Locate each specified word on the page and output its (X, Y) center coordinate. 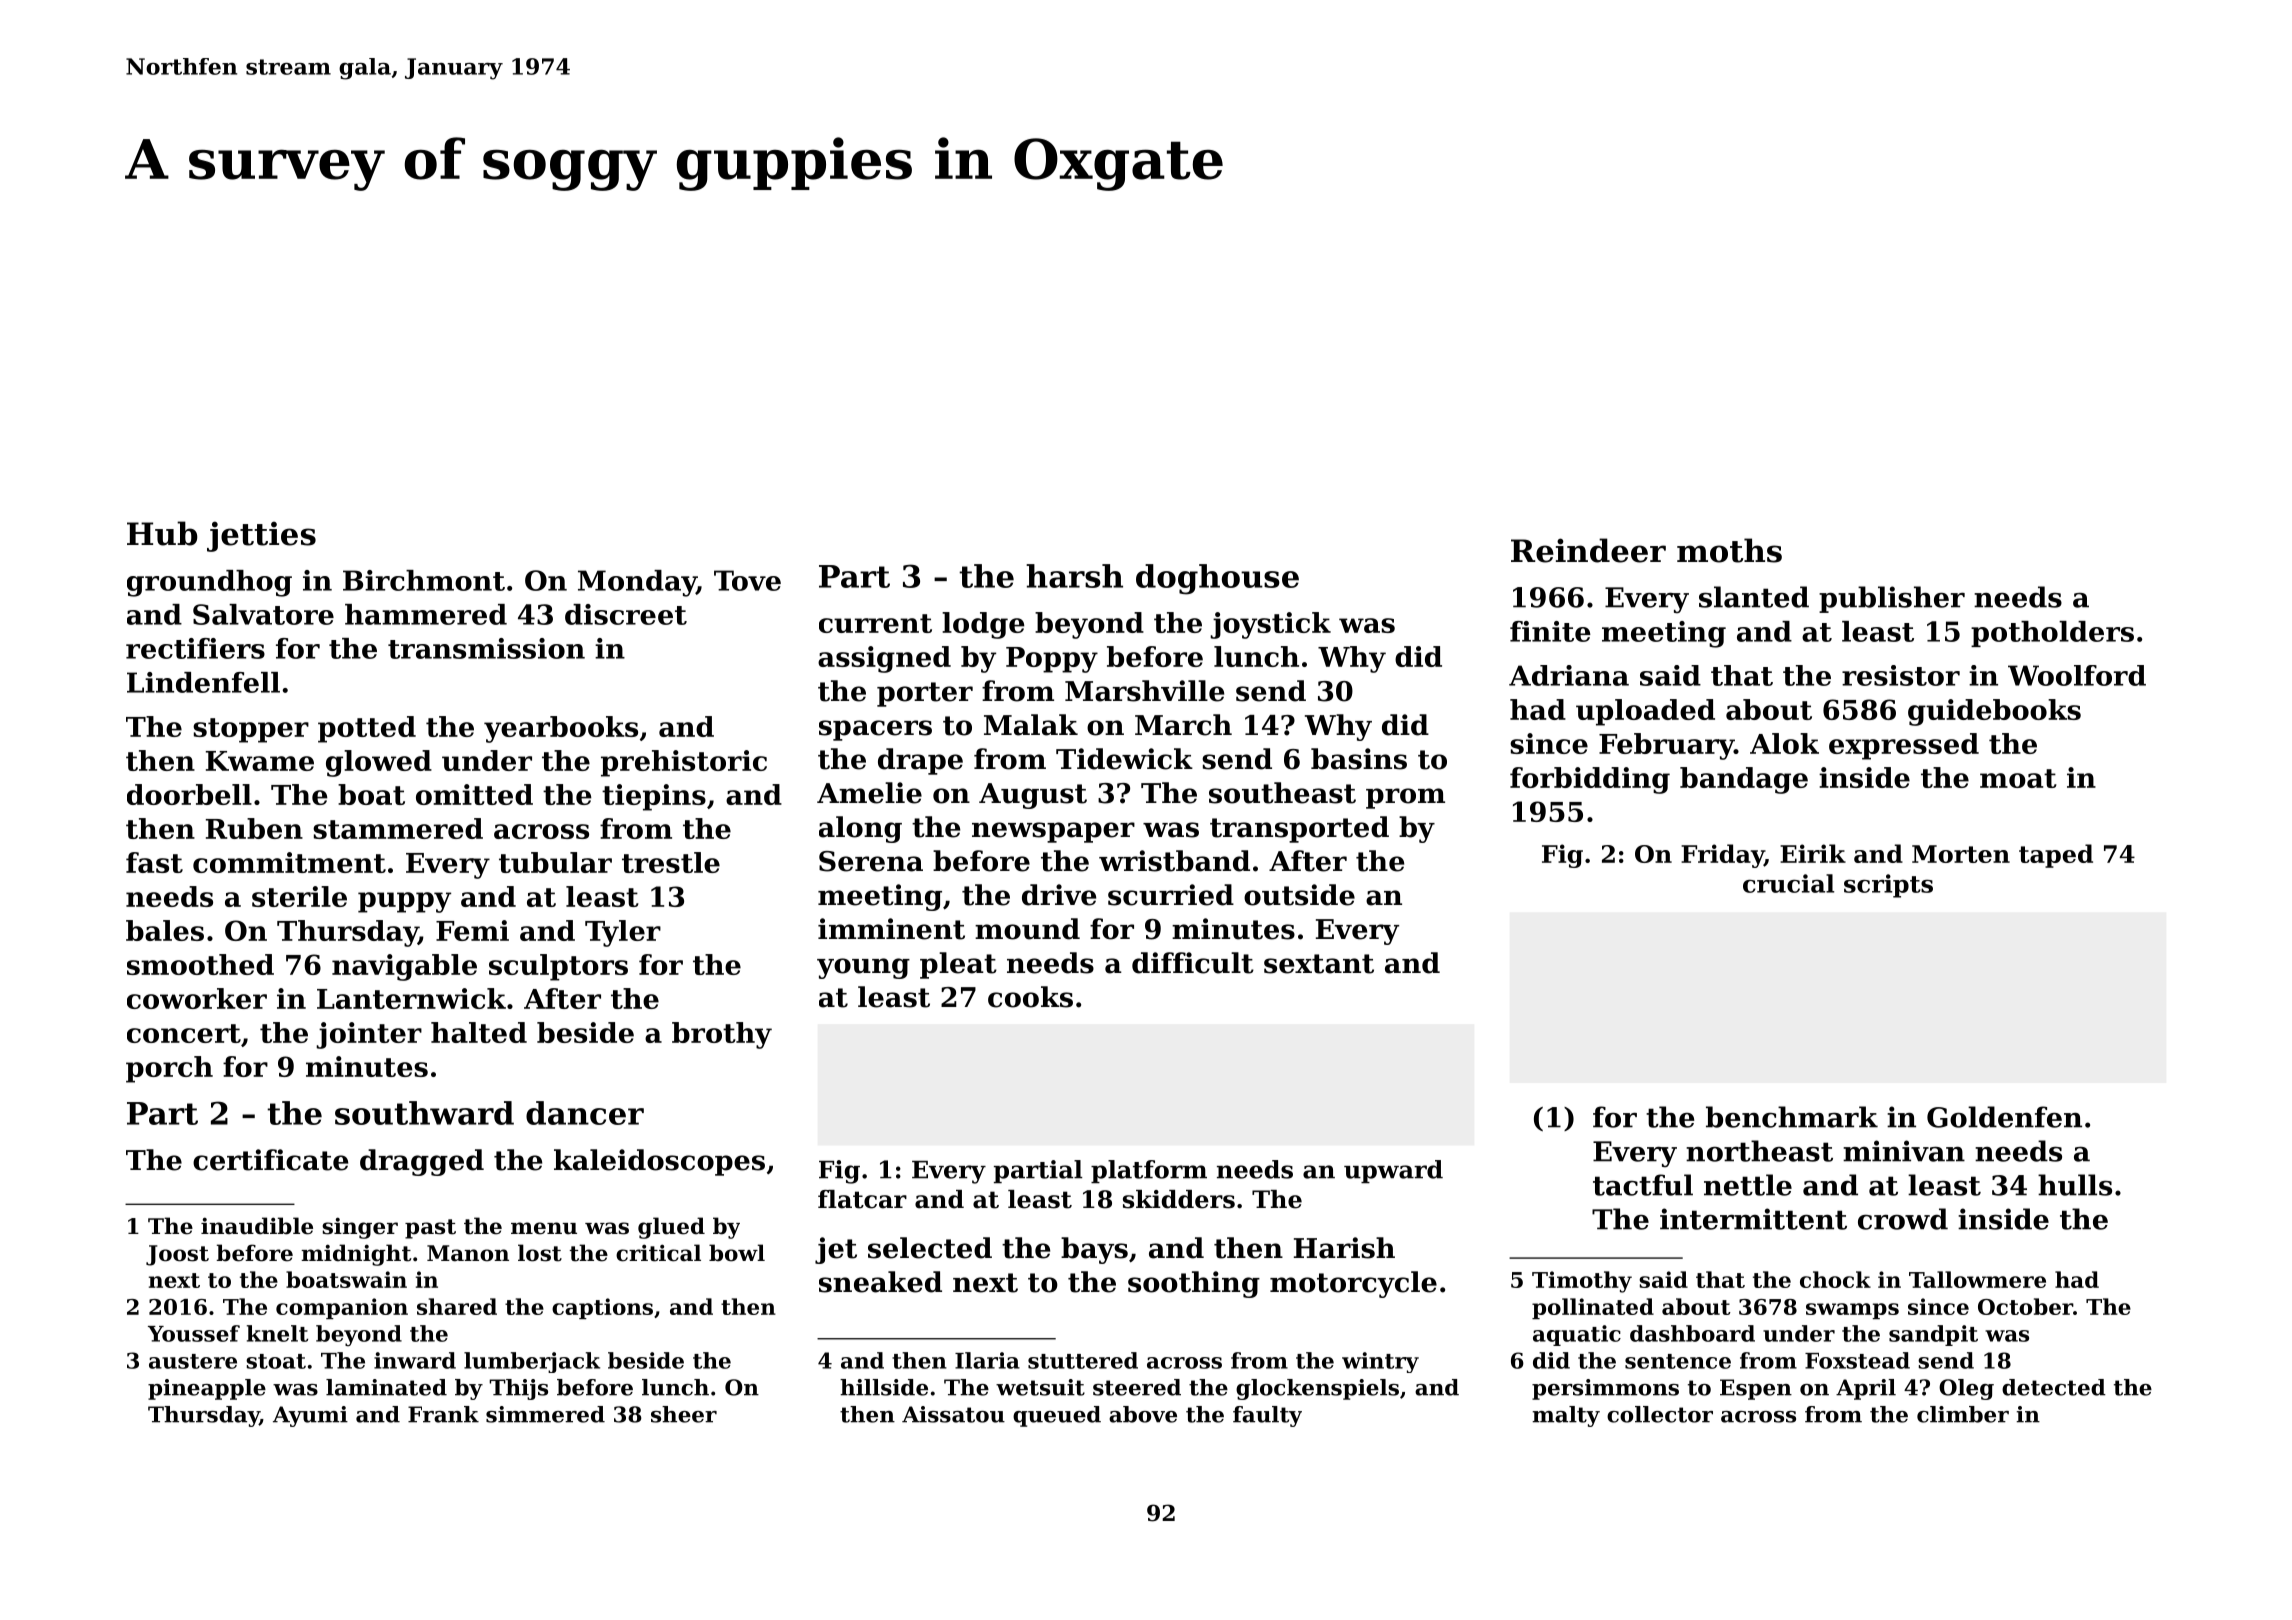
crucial (1788, 883)
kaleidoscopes (659, 1162)
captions (602, 1308)
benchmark (1792, 1117)
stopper (251, 730)
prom (1405, 798)
